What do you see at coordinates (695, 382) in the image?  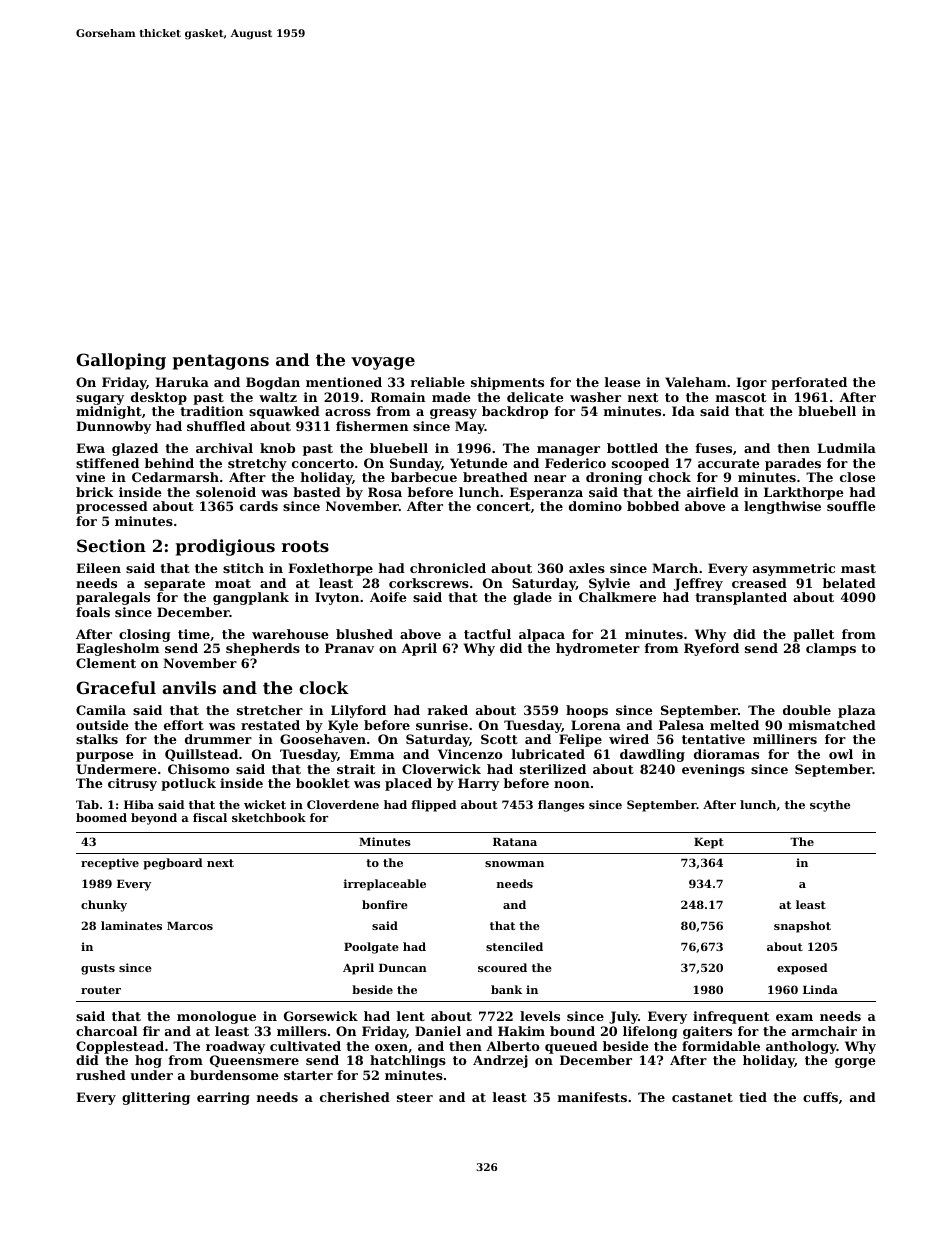 I see `Valeham` at bounding box center [695, 382].
